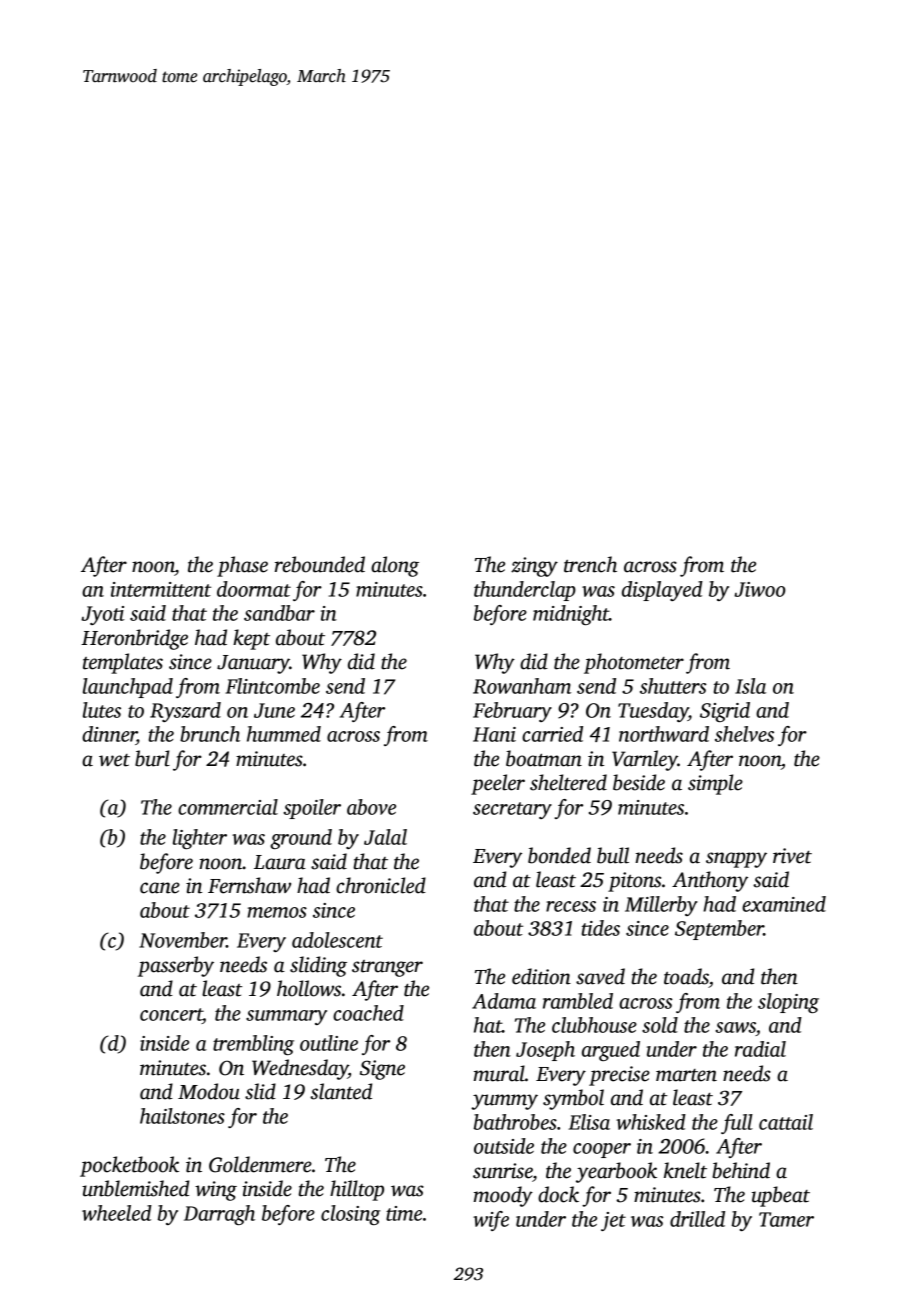  Describe the element at coordinates (273, 686) in the document. I see `Flintcombe` at that location.
